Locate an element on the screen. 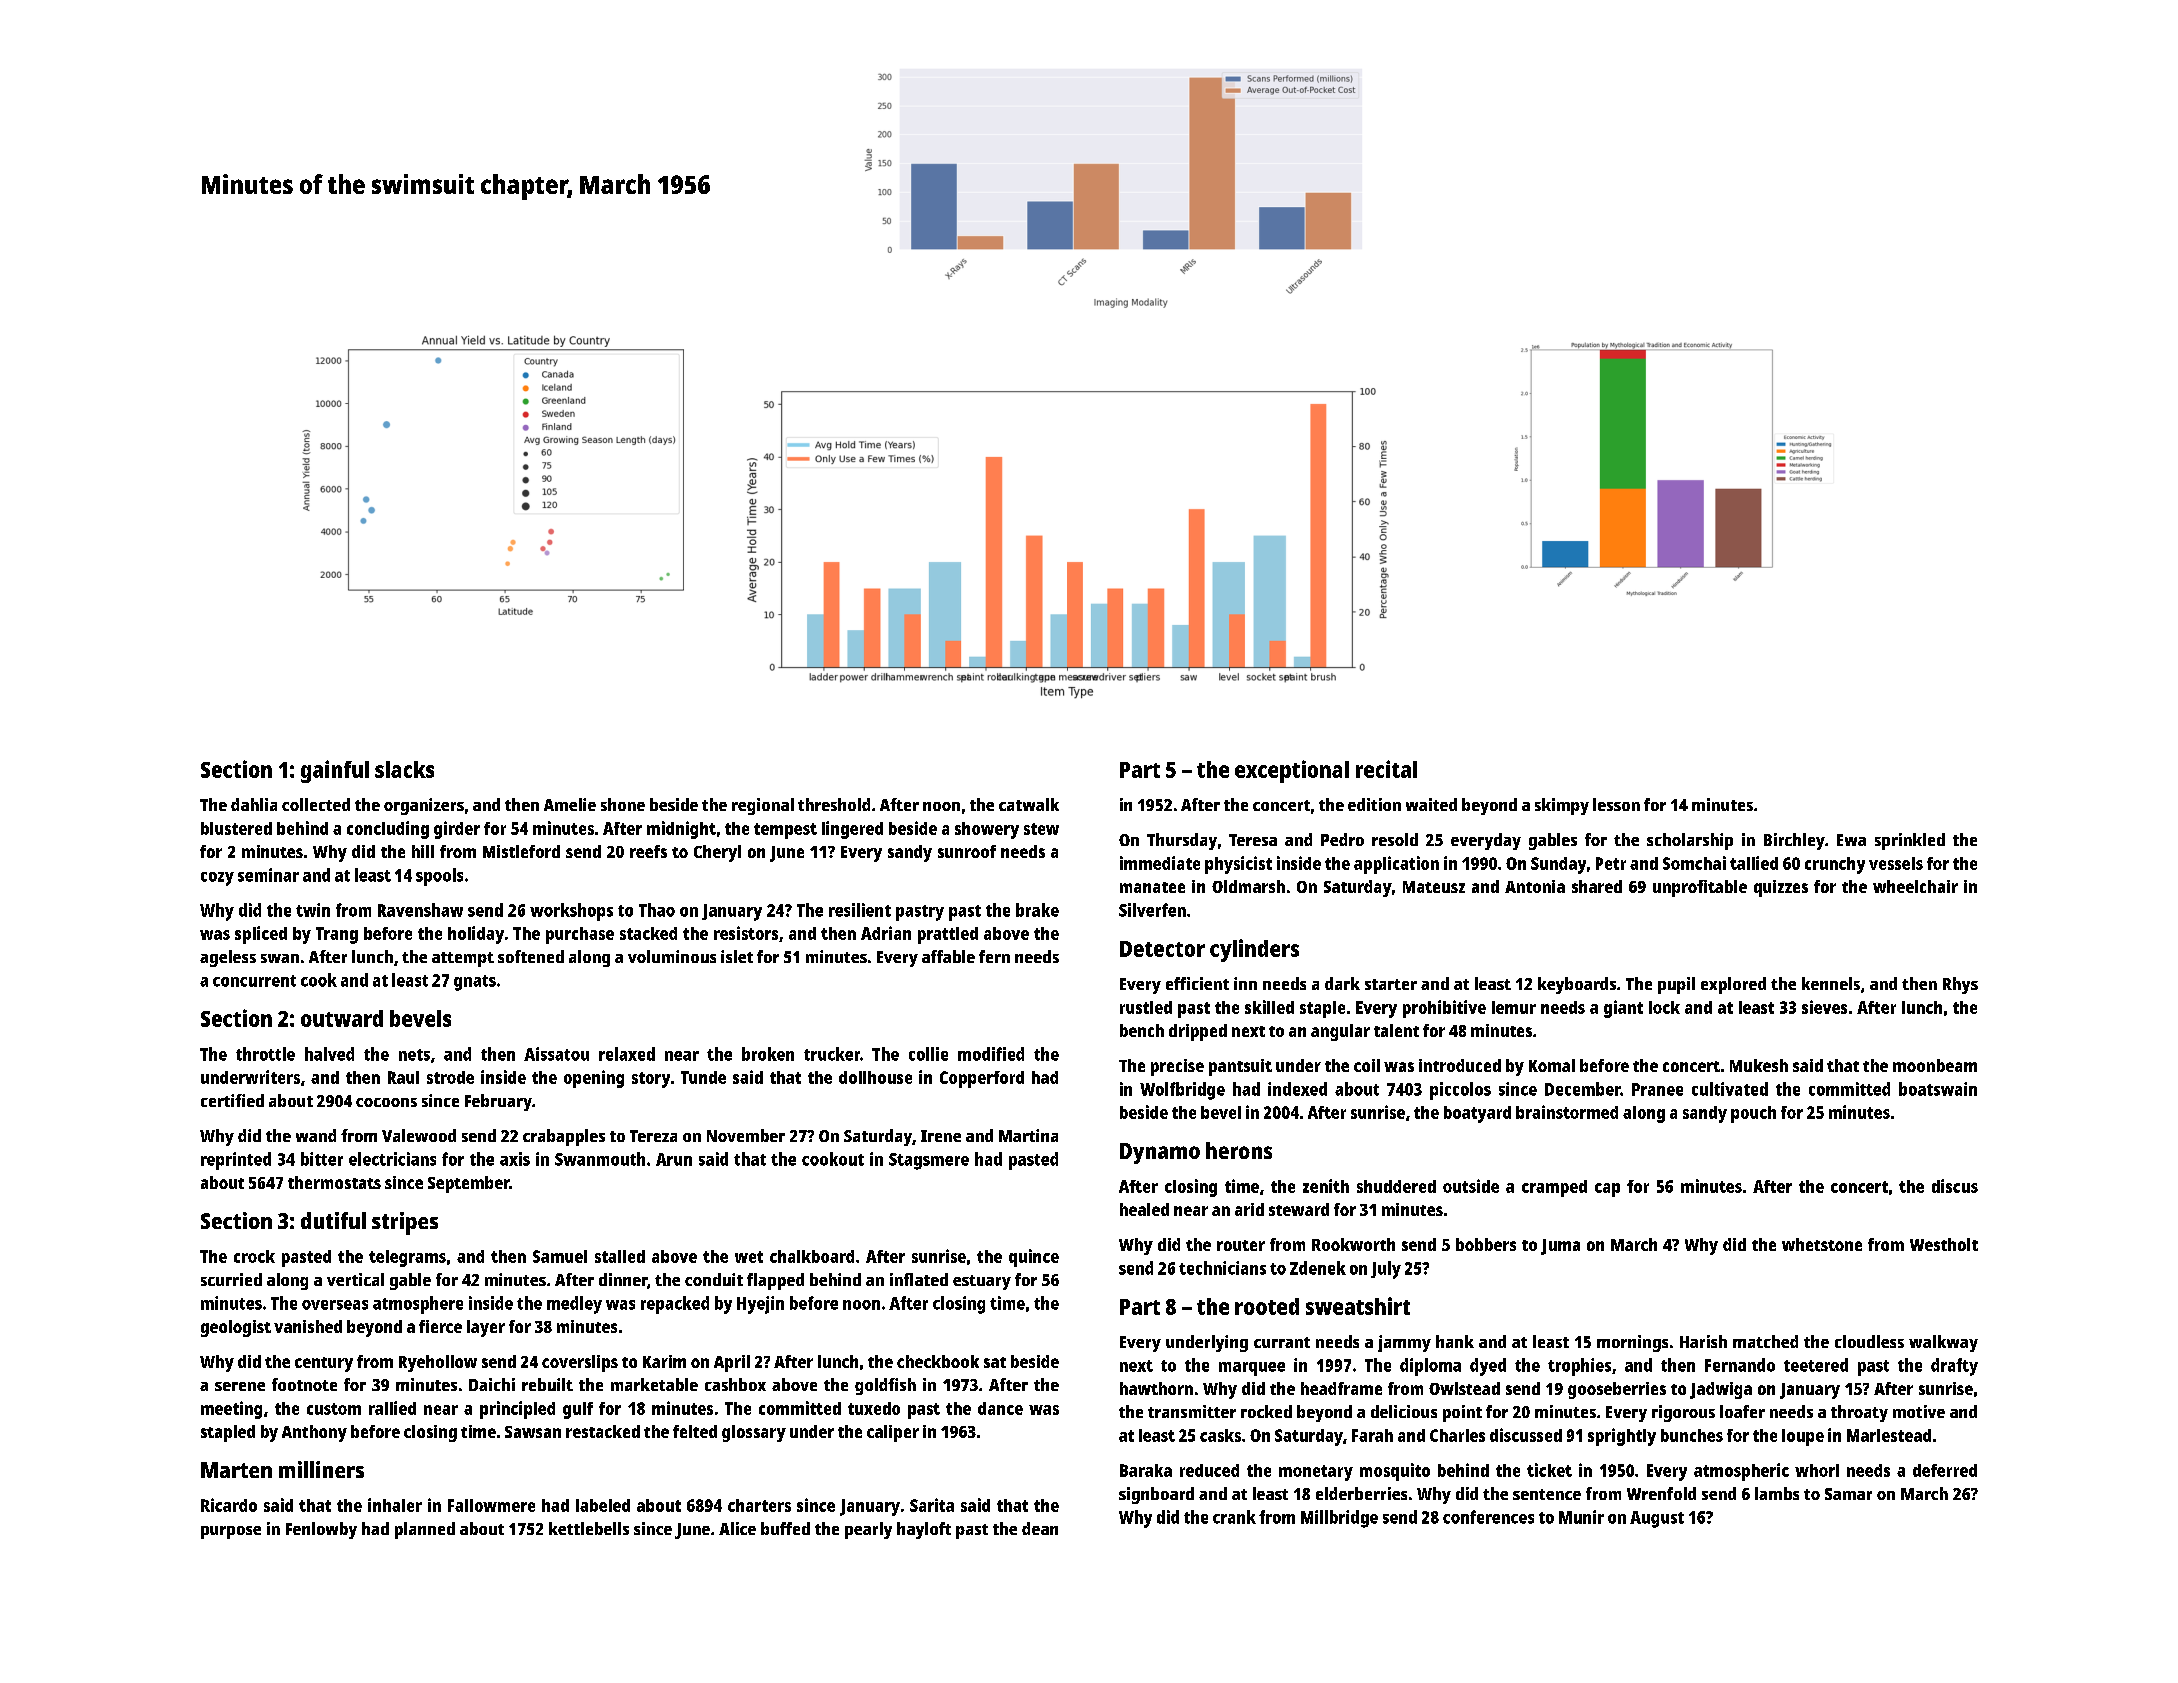 This screenshot has height=1683, width=2178. stripes is located at coordinates (405, 1223).
